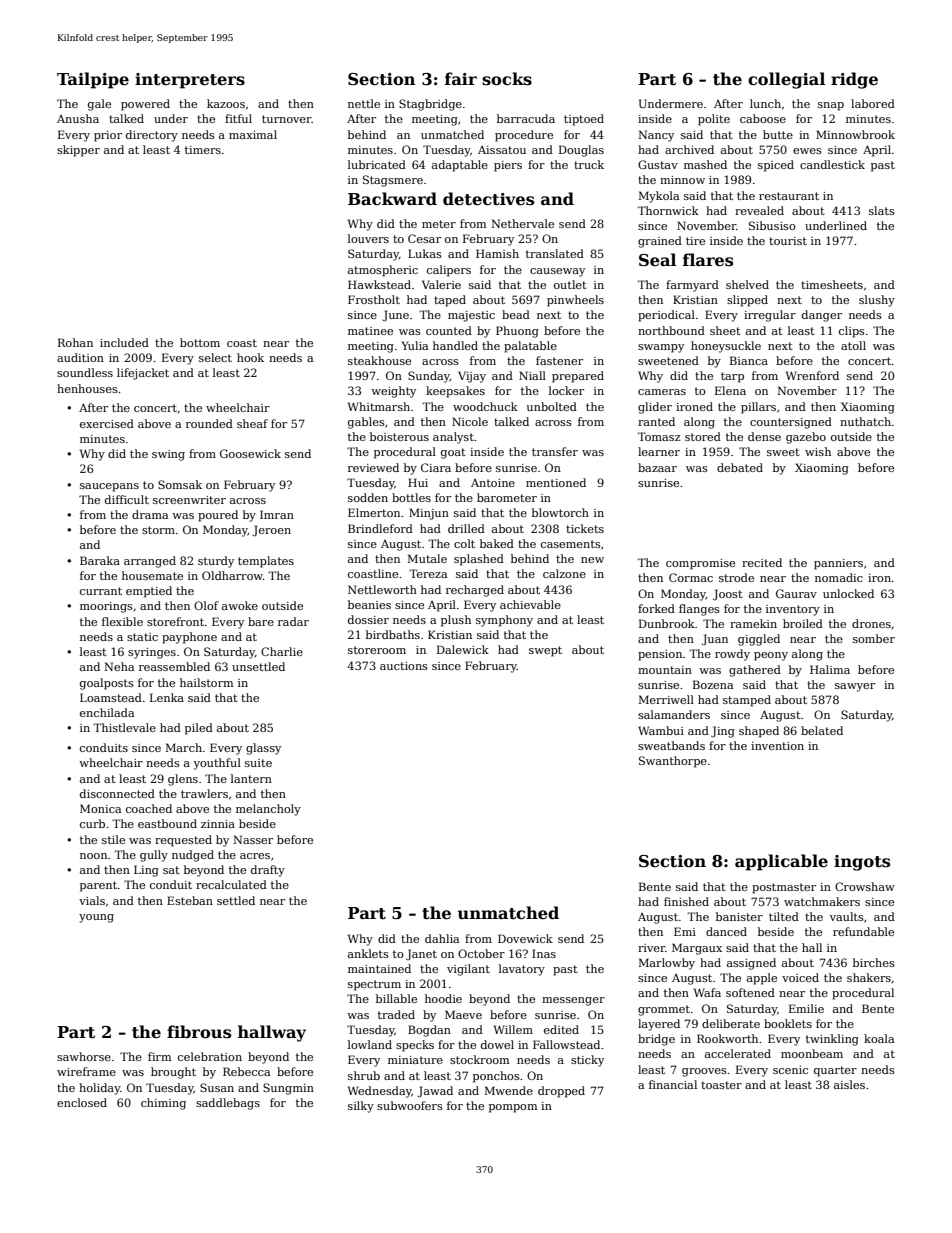 The image size is (952, 1233). Describe the element at coordinates (762, 562) in the image. I see `recited` at that location.
